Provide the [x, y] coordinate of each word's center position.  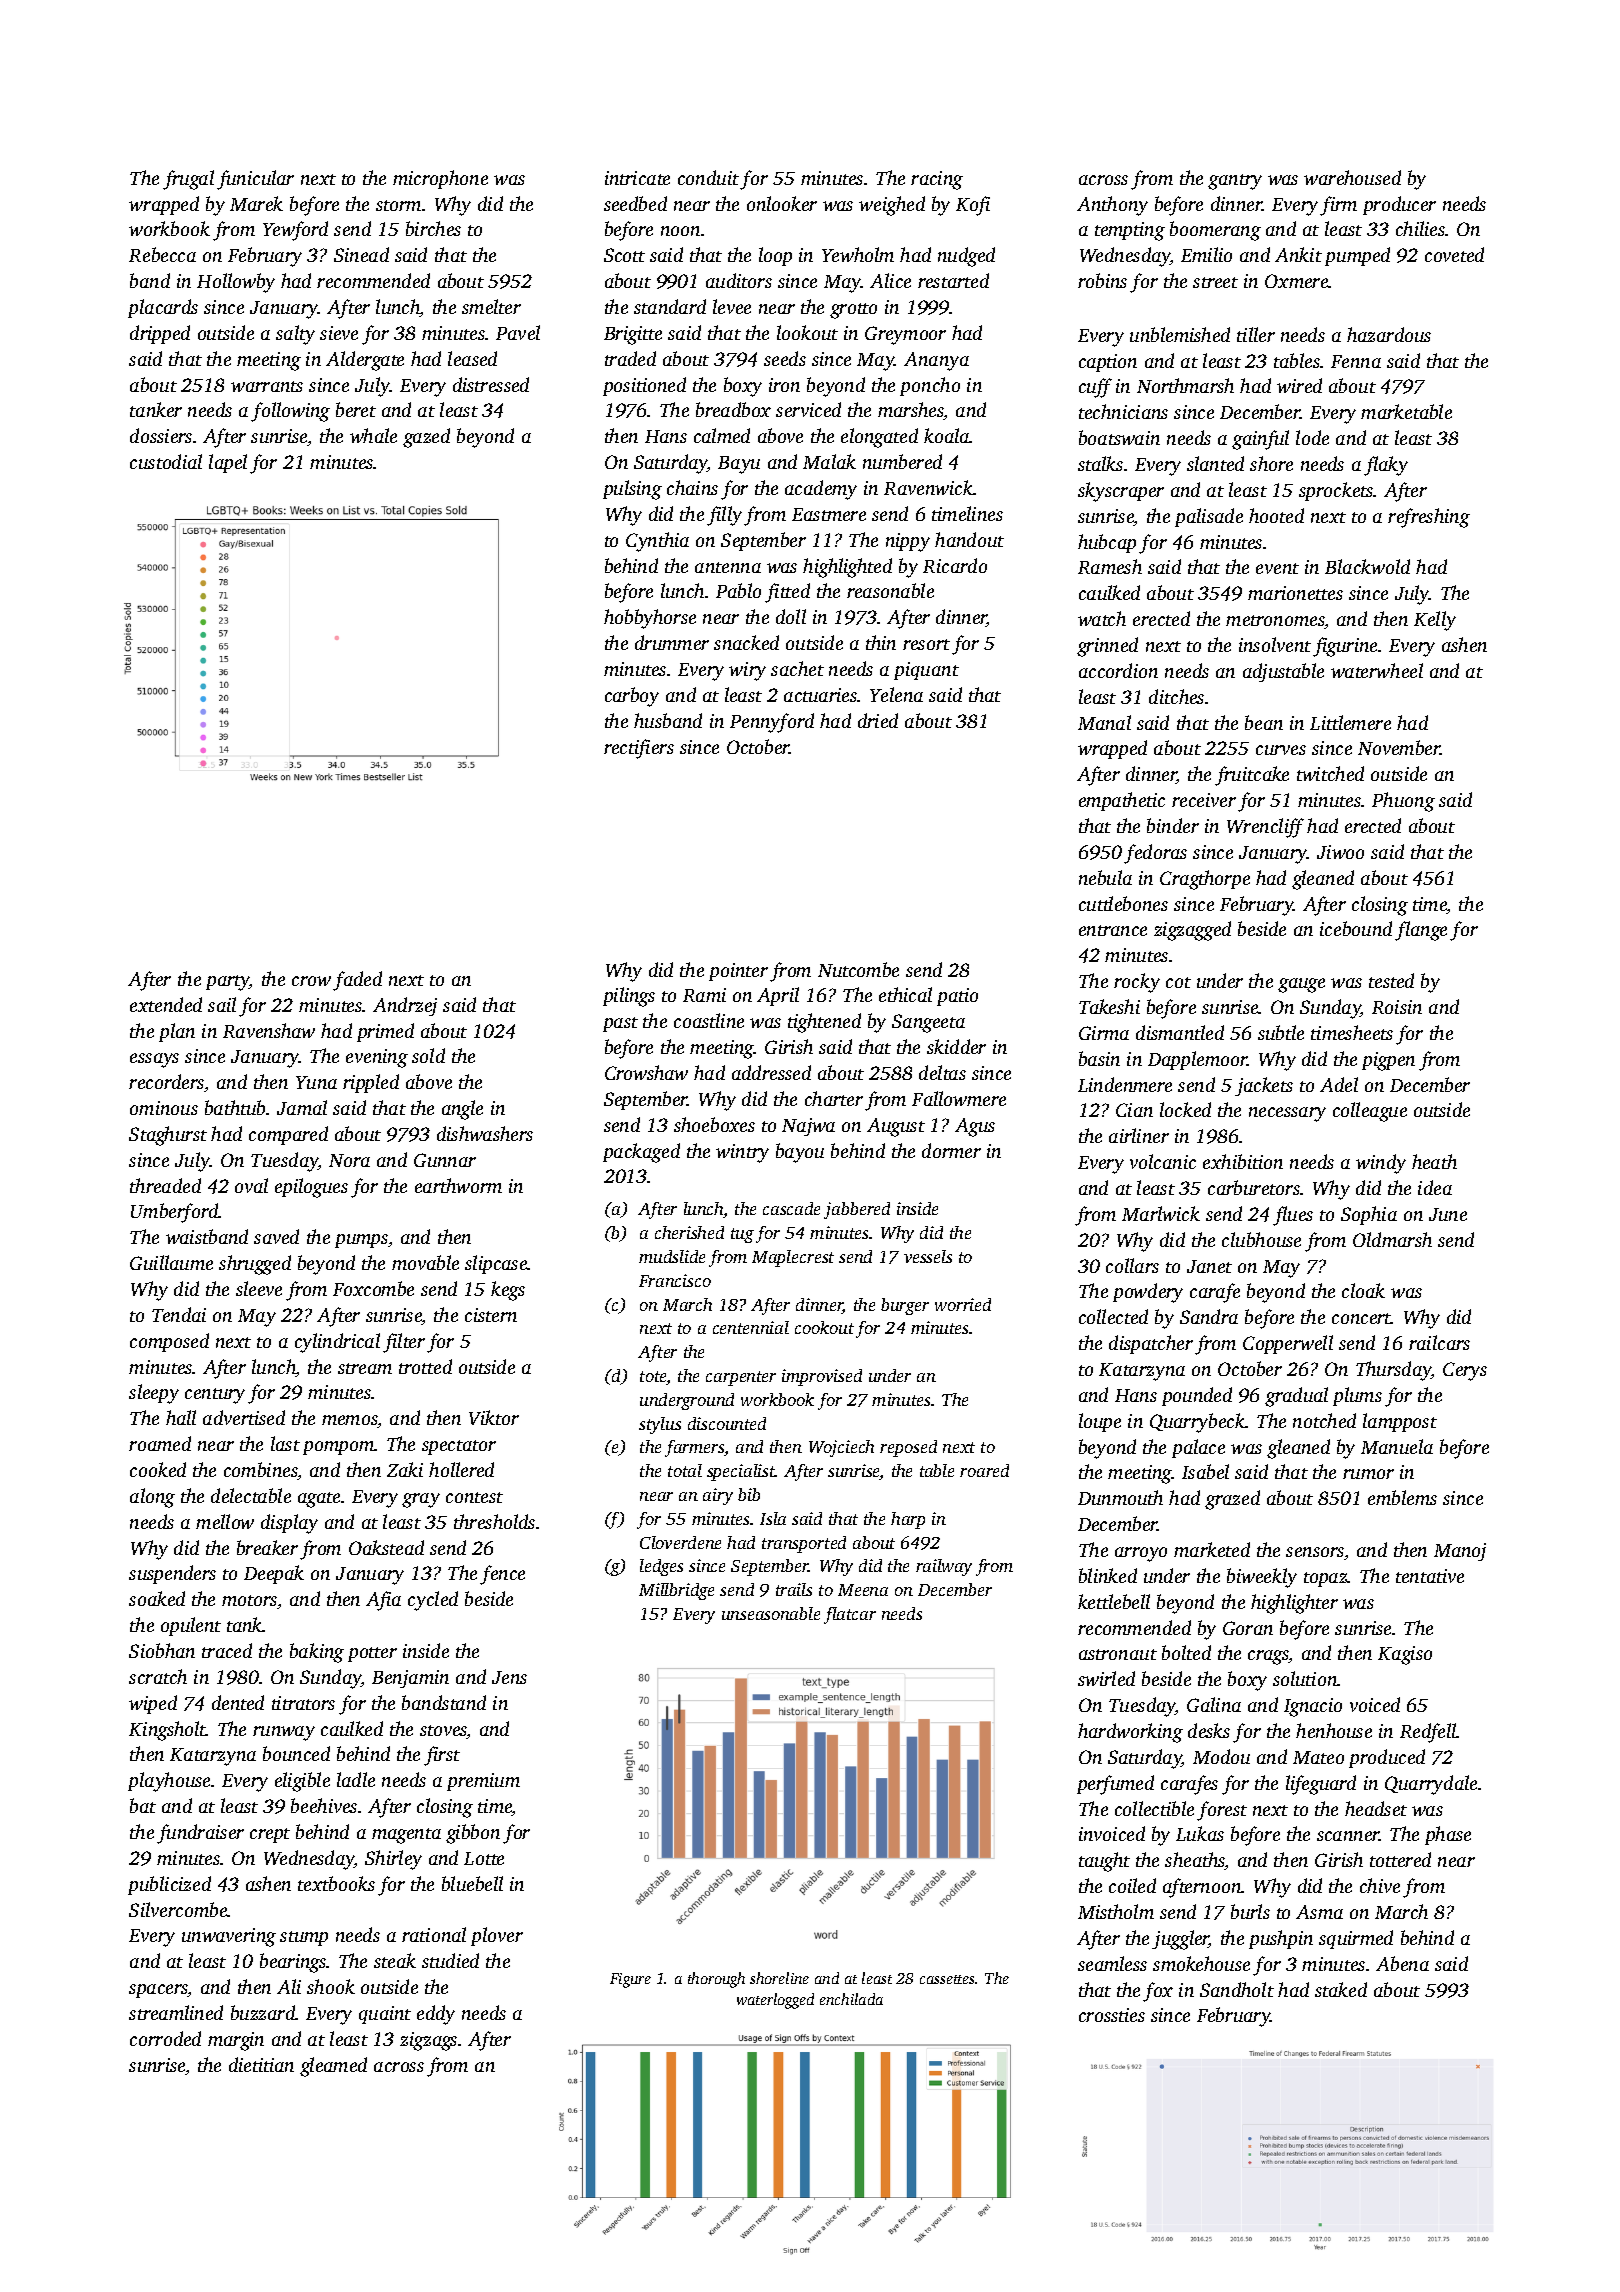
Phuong [1403, 802]
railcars [1439, 1342]
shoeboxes [714, 1124]
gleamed [333, 2067]
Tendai [179, 1314]
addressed [771, 1072]
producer [1399, 205]
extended [166, 1004]
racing [937, 180]
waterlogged [775, 2001]
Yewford [295, 231]
